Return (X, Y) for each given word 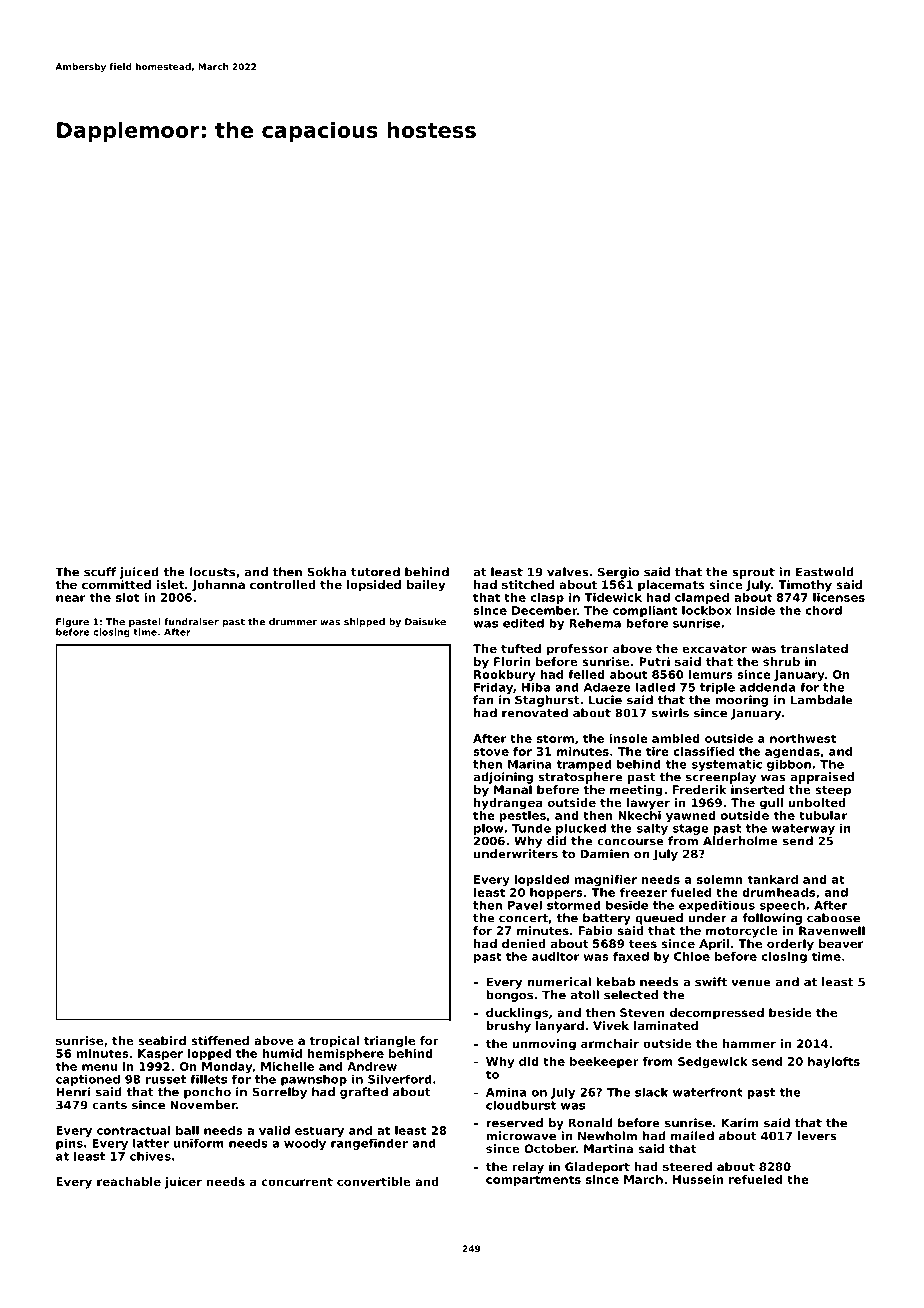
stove (491, 751)
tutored (375, 572)
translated (814, 648)
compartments (533, 1180)
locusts (212, 572)
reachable (129, 1181)
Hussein (698, 1179)
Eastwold (825, 572)
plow (489, 829)
